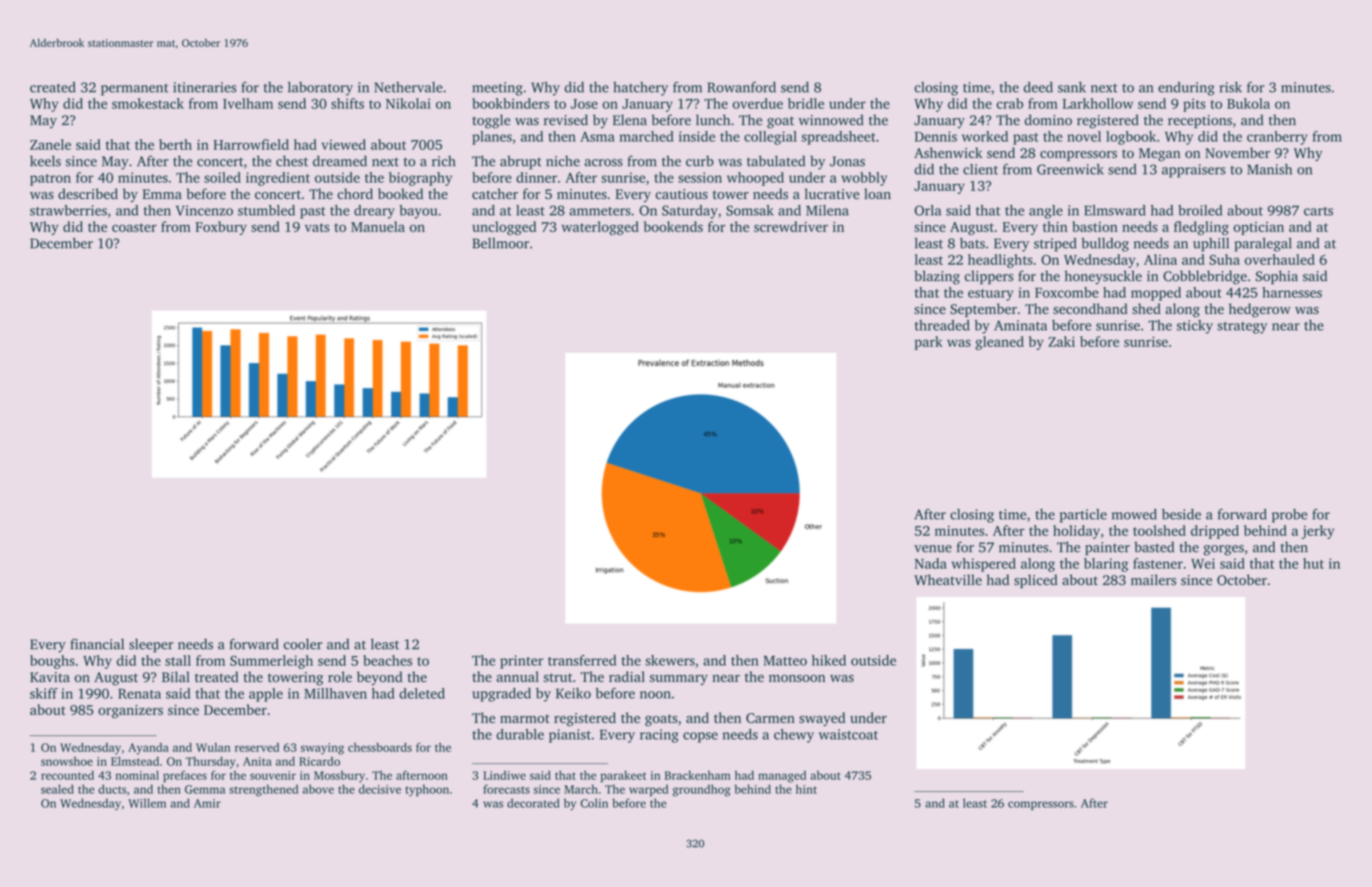 The image size is (1372, 887). I want to click on risk, so click(1231, 87).
